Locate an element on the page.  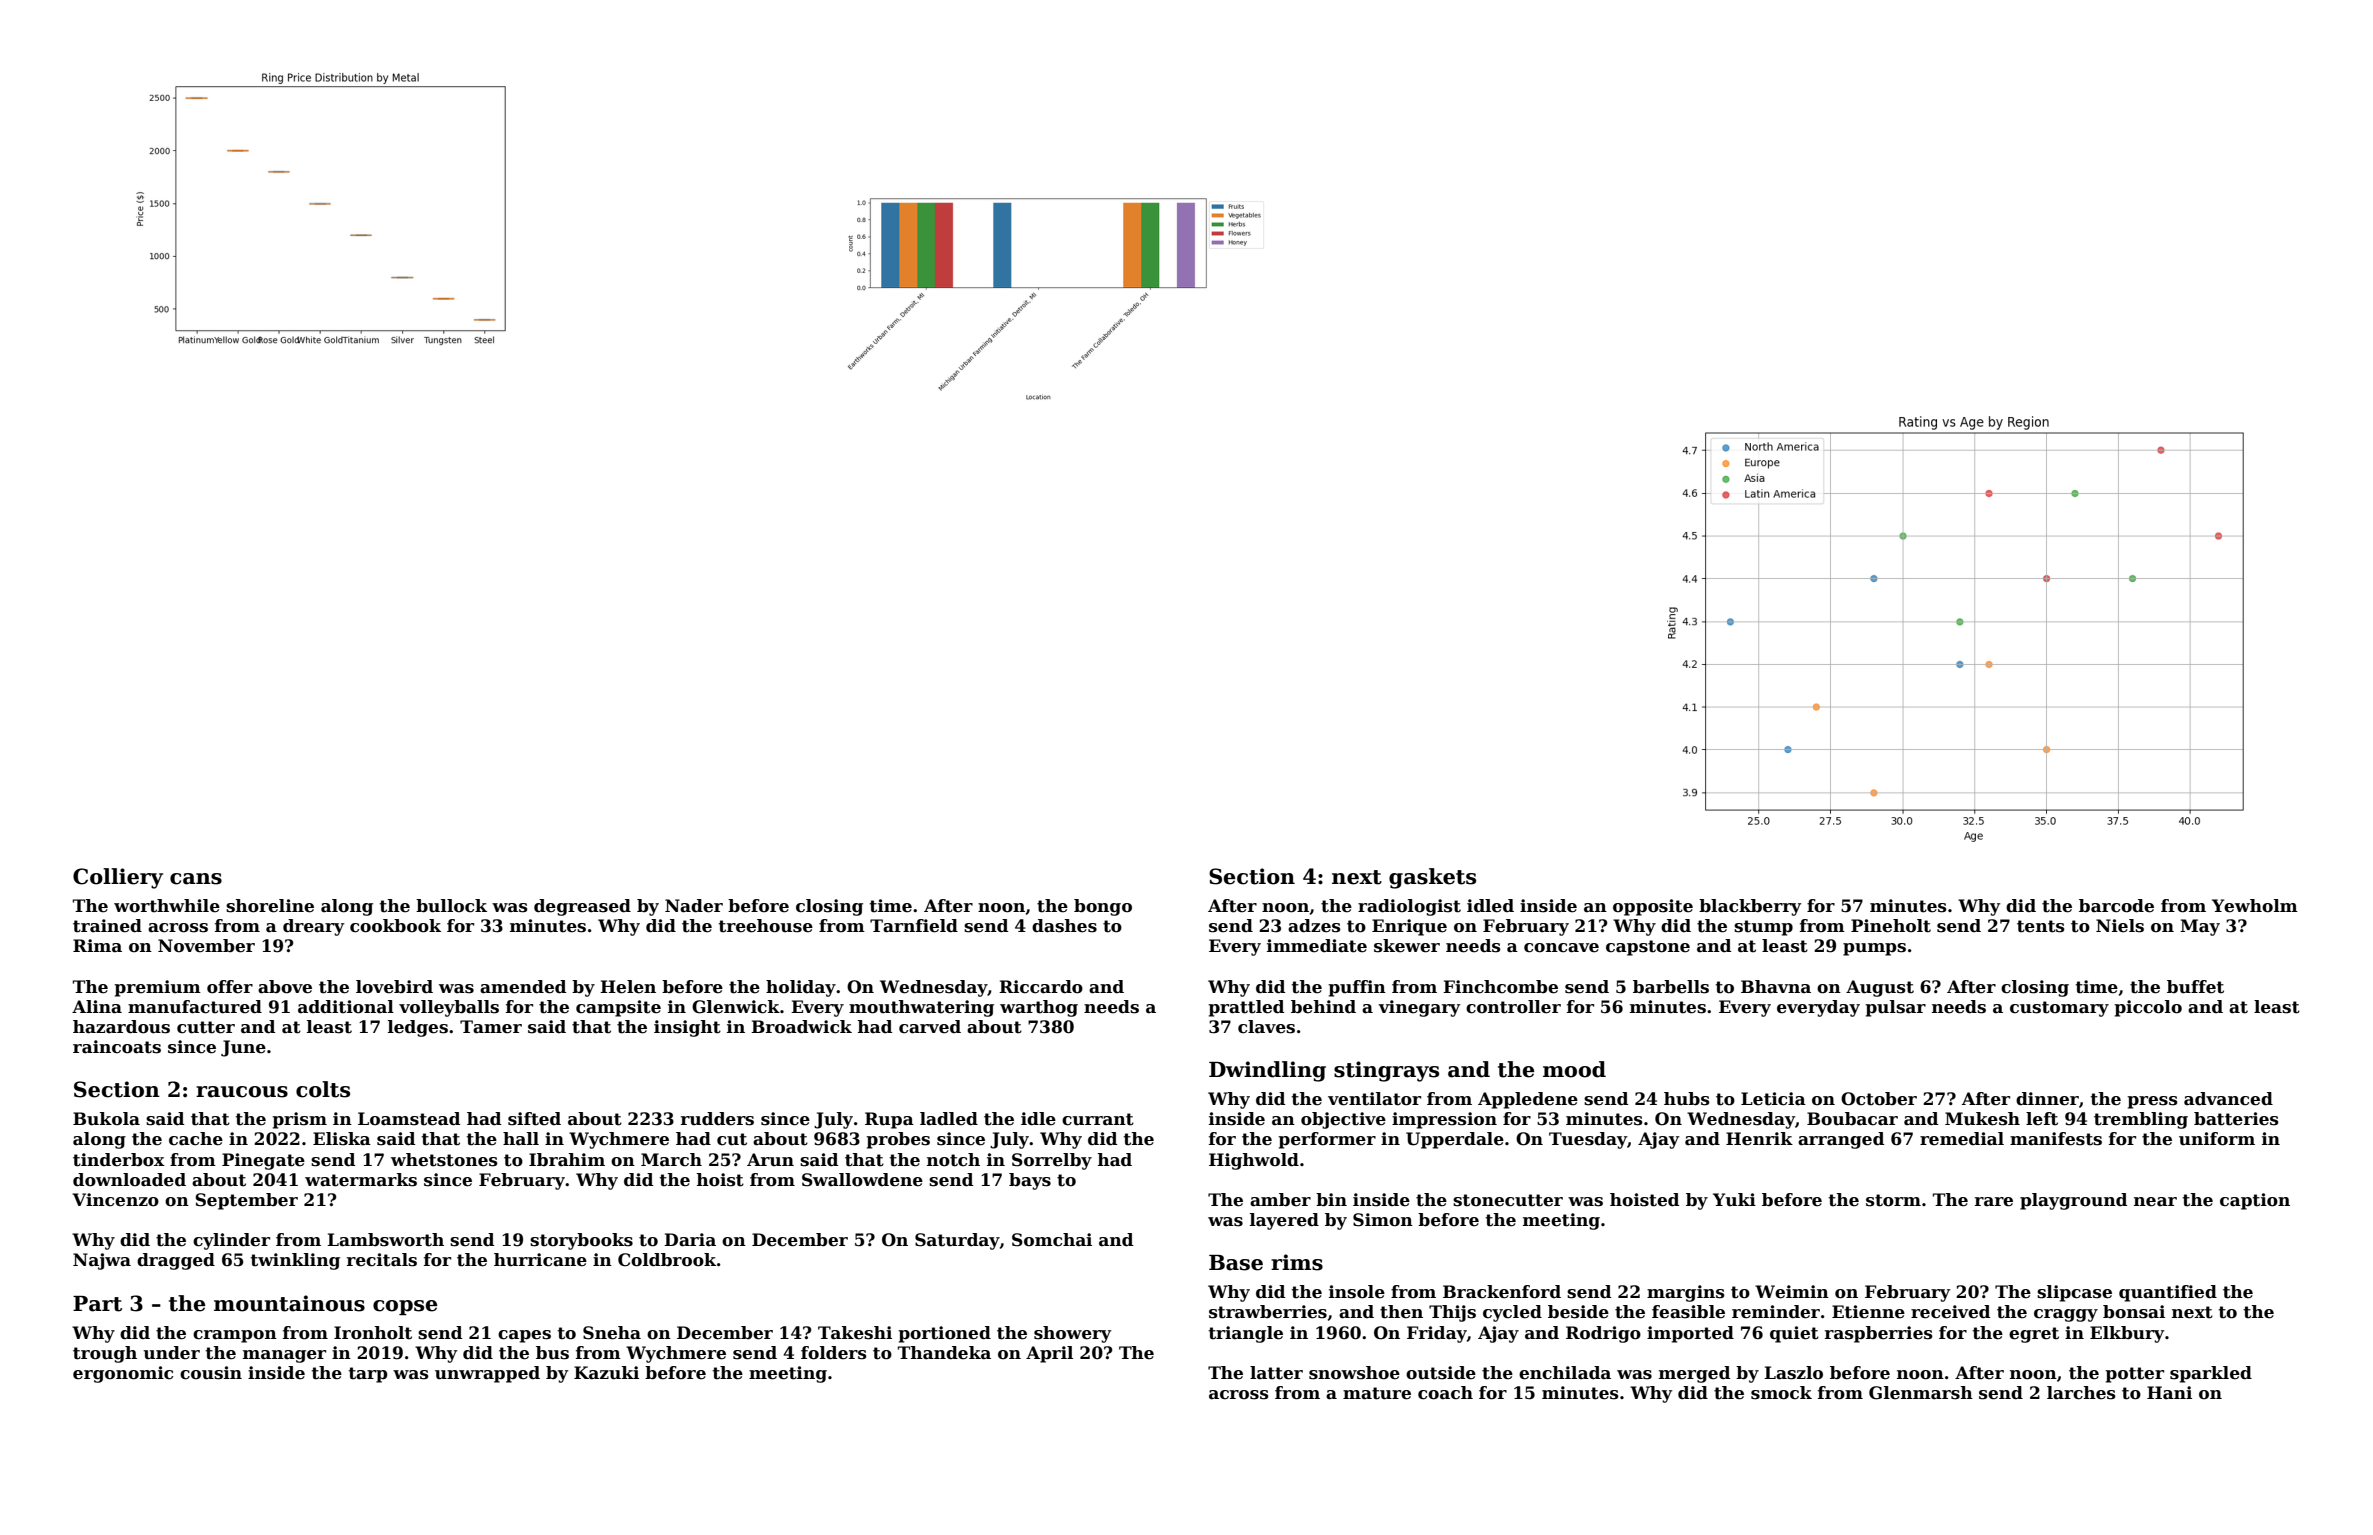
uniform is located at coordinates (2217, 1139).
